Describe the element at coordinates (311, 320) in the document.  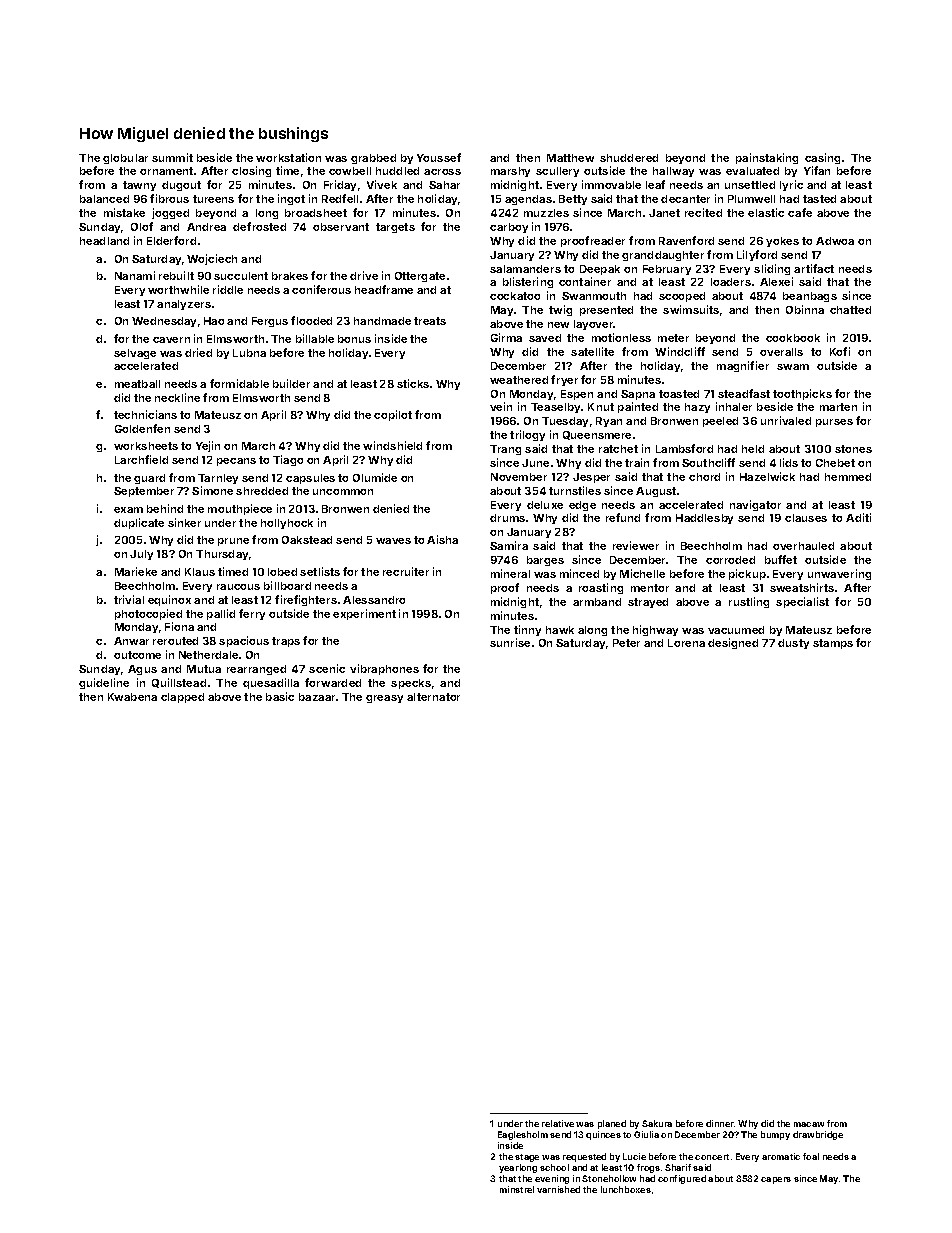
I see `flooded` at that location.
